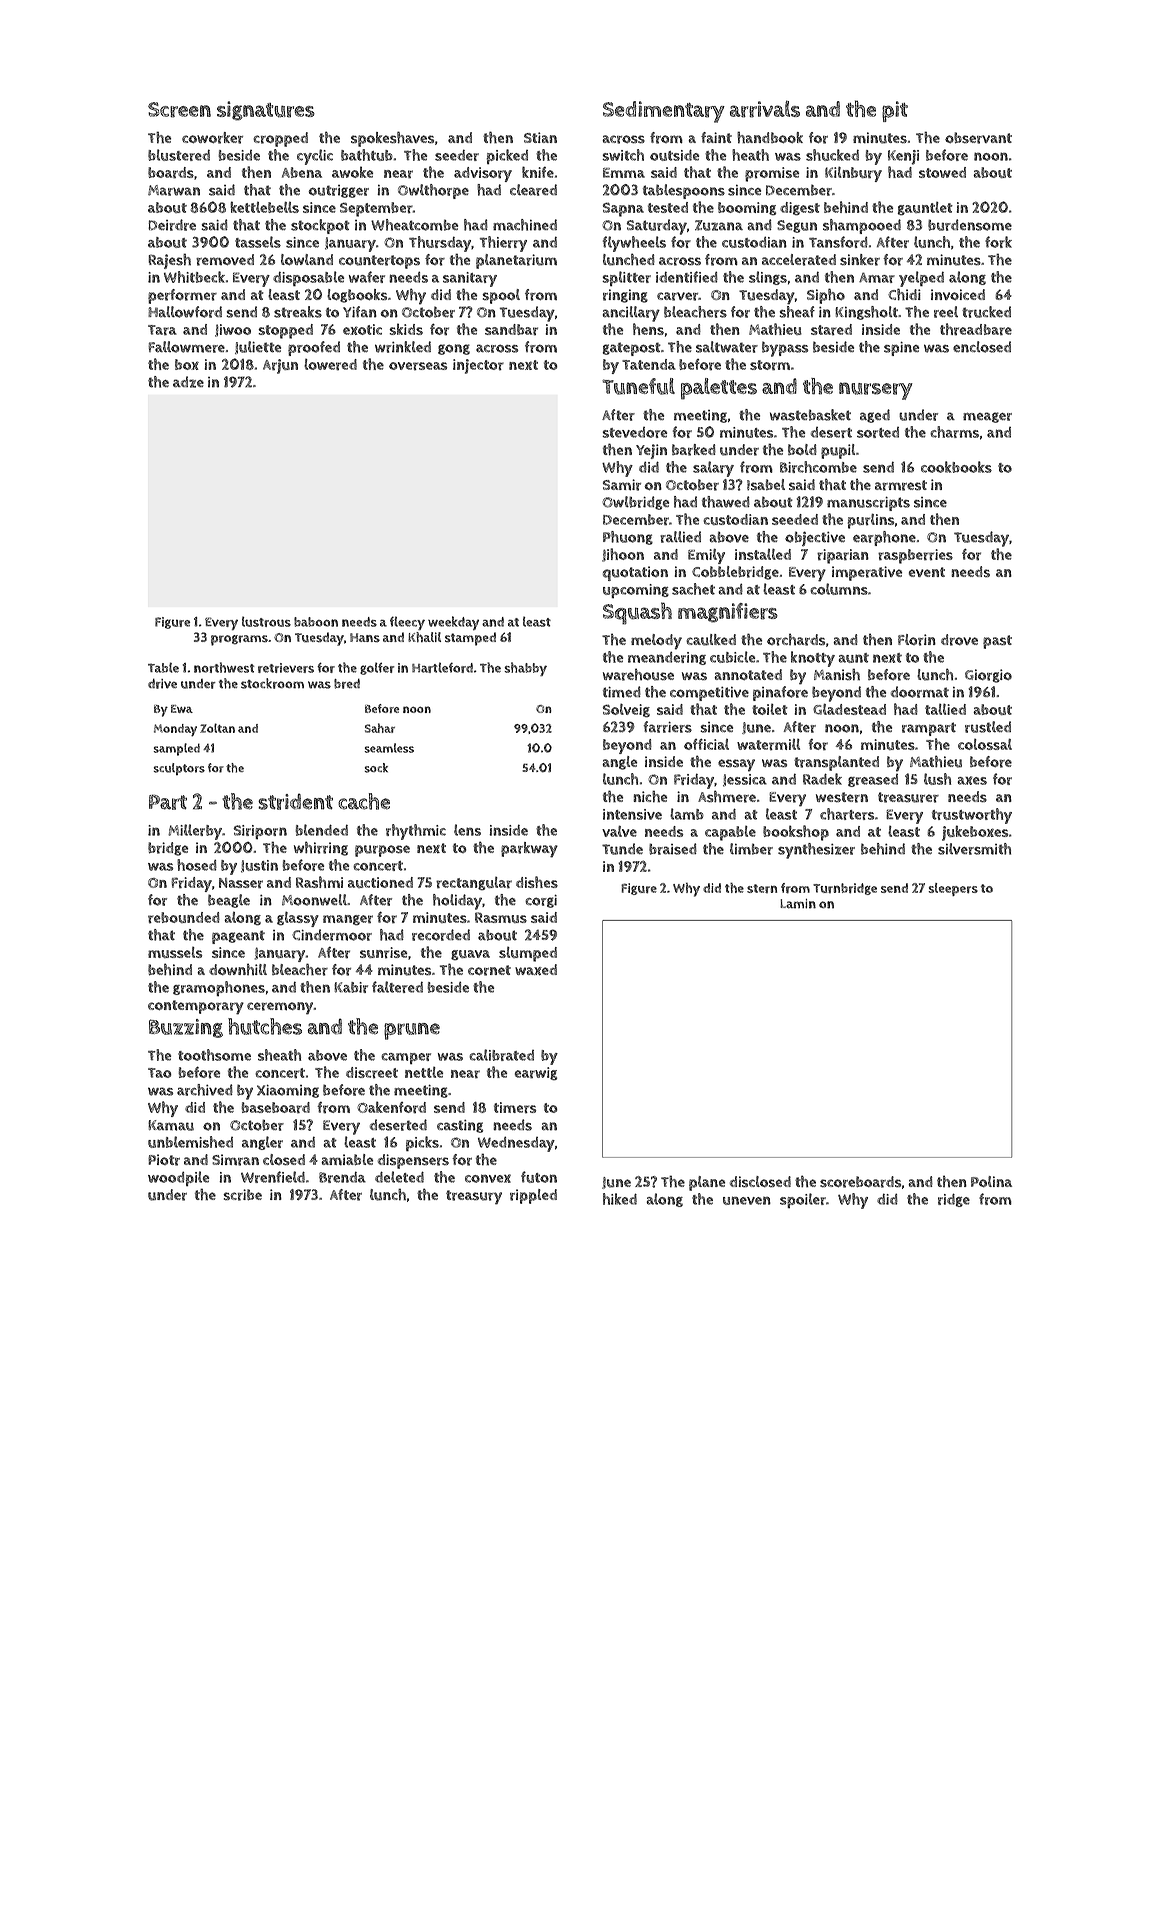 Image resolution: width=1160 pixels, height=1911 pixels. What do you see at coordinates (389, 748) in the screenshot?
I see `seamless` at bounding box center [389, 748].
